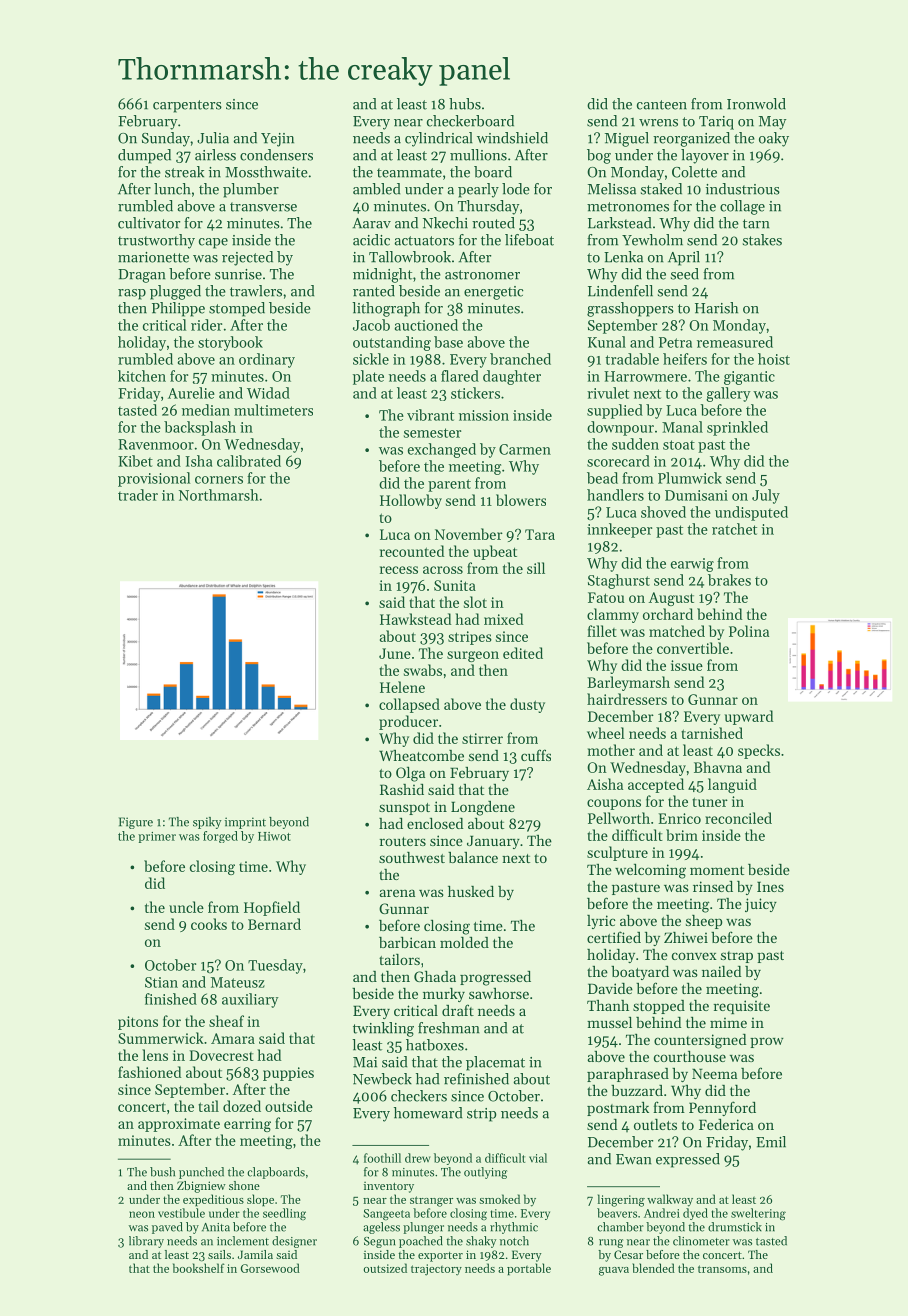  I want to click on corners, so click(219, 480).
